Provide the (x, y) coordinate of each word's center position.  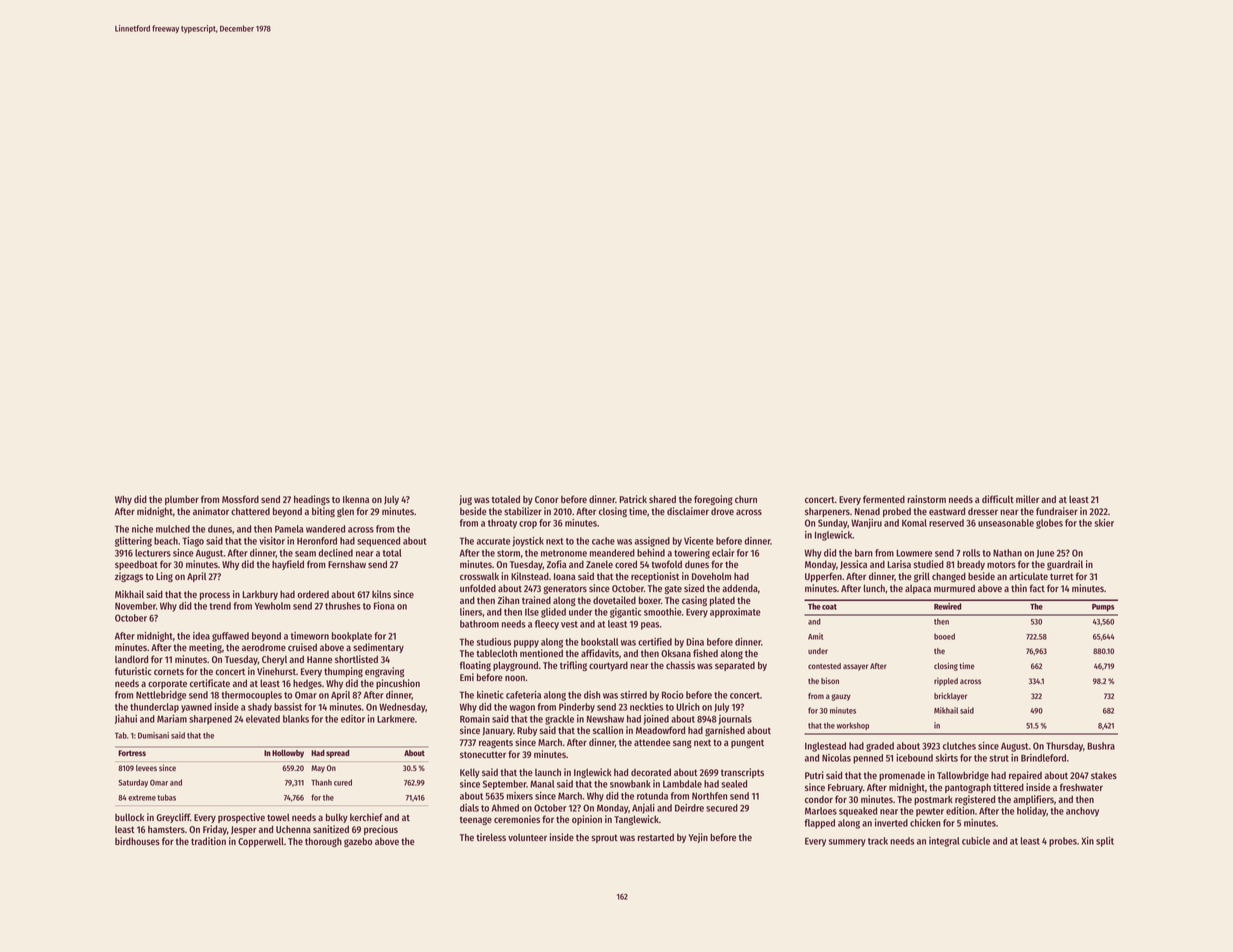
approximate (735, 613)
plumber (182, 500)
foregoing (713, 500)
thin (1019, 588)
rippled (946, 681)
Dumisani (153, 735)
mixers (520, 796)
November (135, 606)
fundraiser (1057, 511)
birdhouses (137, 841)
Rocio (673, 695)
